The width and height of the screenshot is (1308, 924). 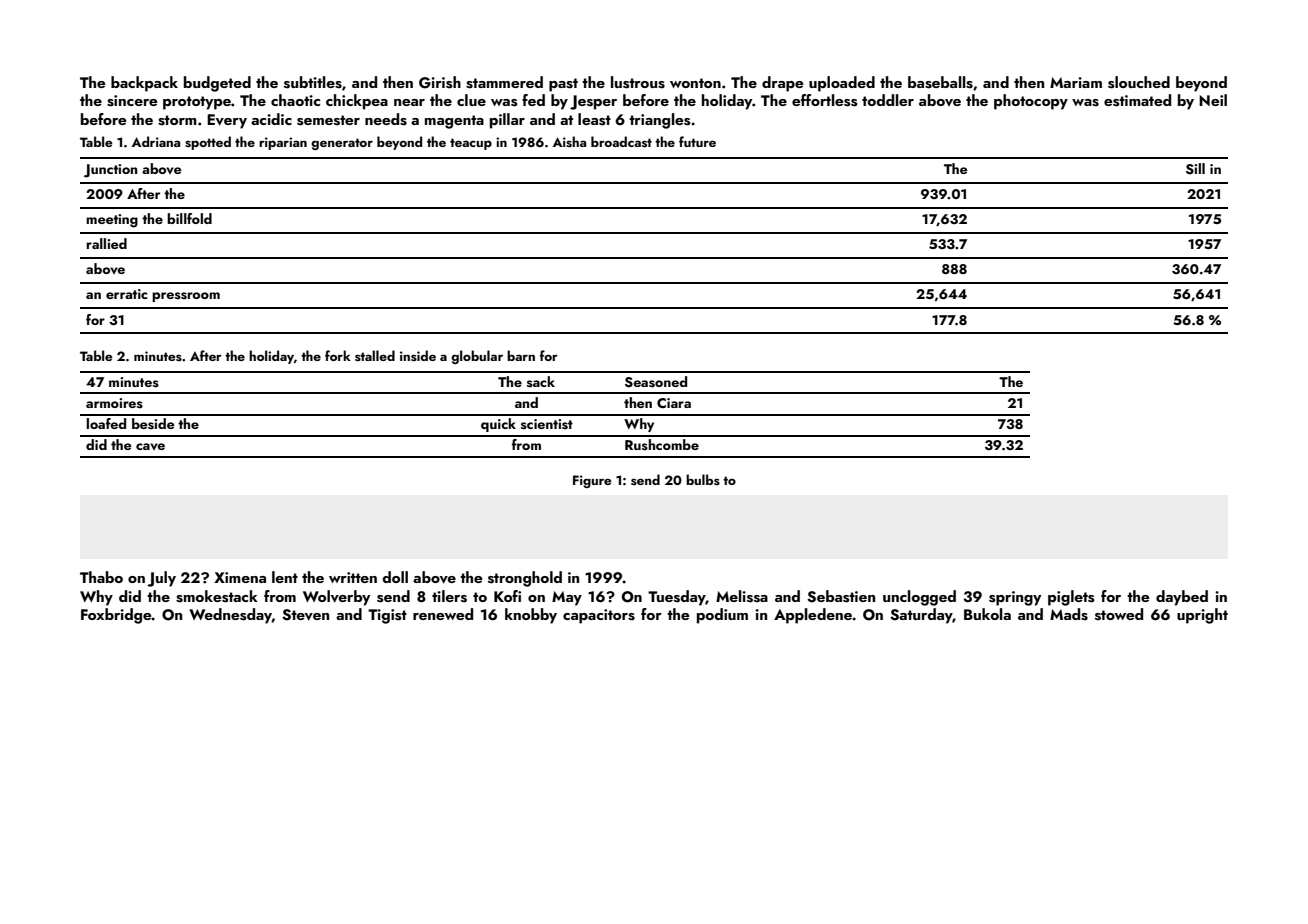 I want to click on Foxbridge, so click(x=116, y=616).
